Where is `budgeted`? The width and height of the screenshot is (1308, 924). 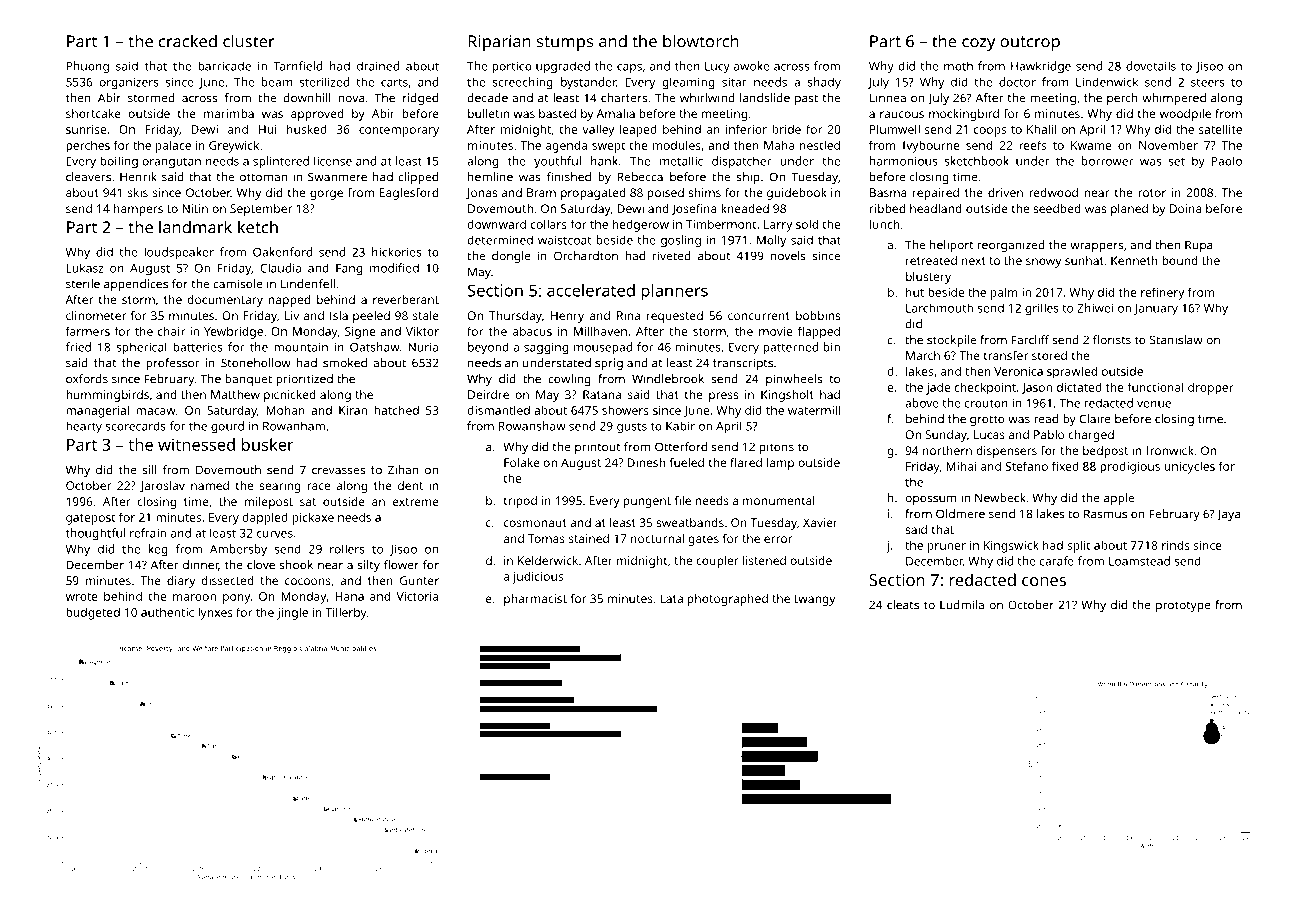 budgeted is located at coordinates (93, 613).
